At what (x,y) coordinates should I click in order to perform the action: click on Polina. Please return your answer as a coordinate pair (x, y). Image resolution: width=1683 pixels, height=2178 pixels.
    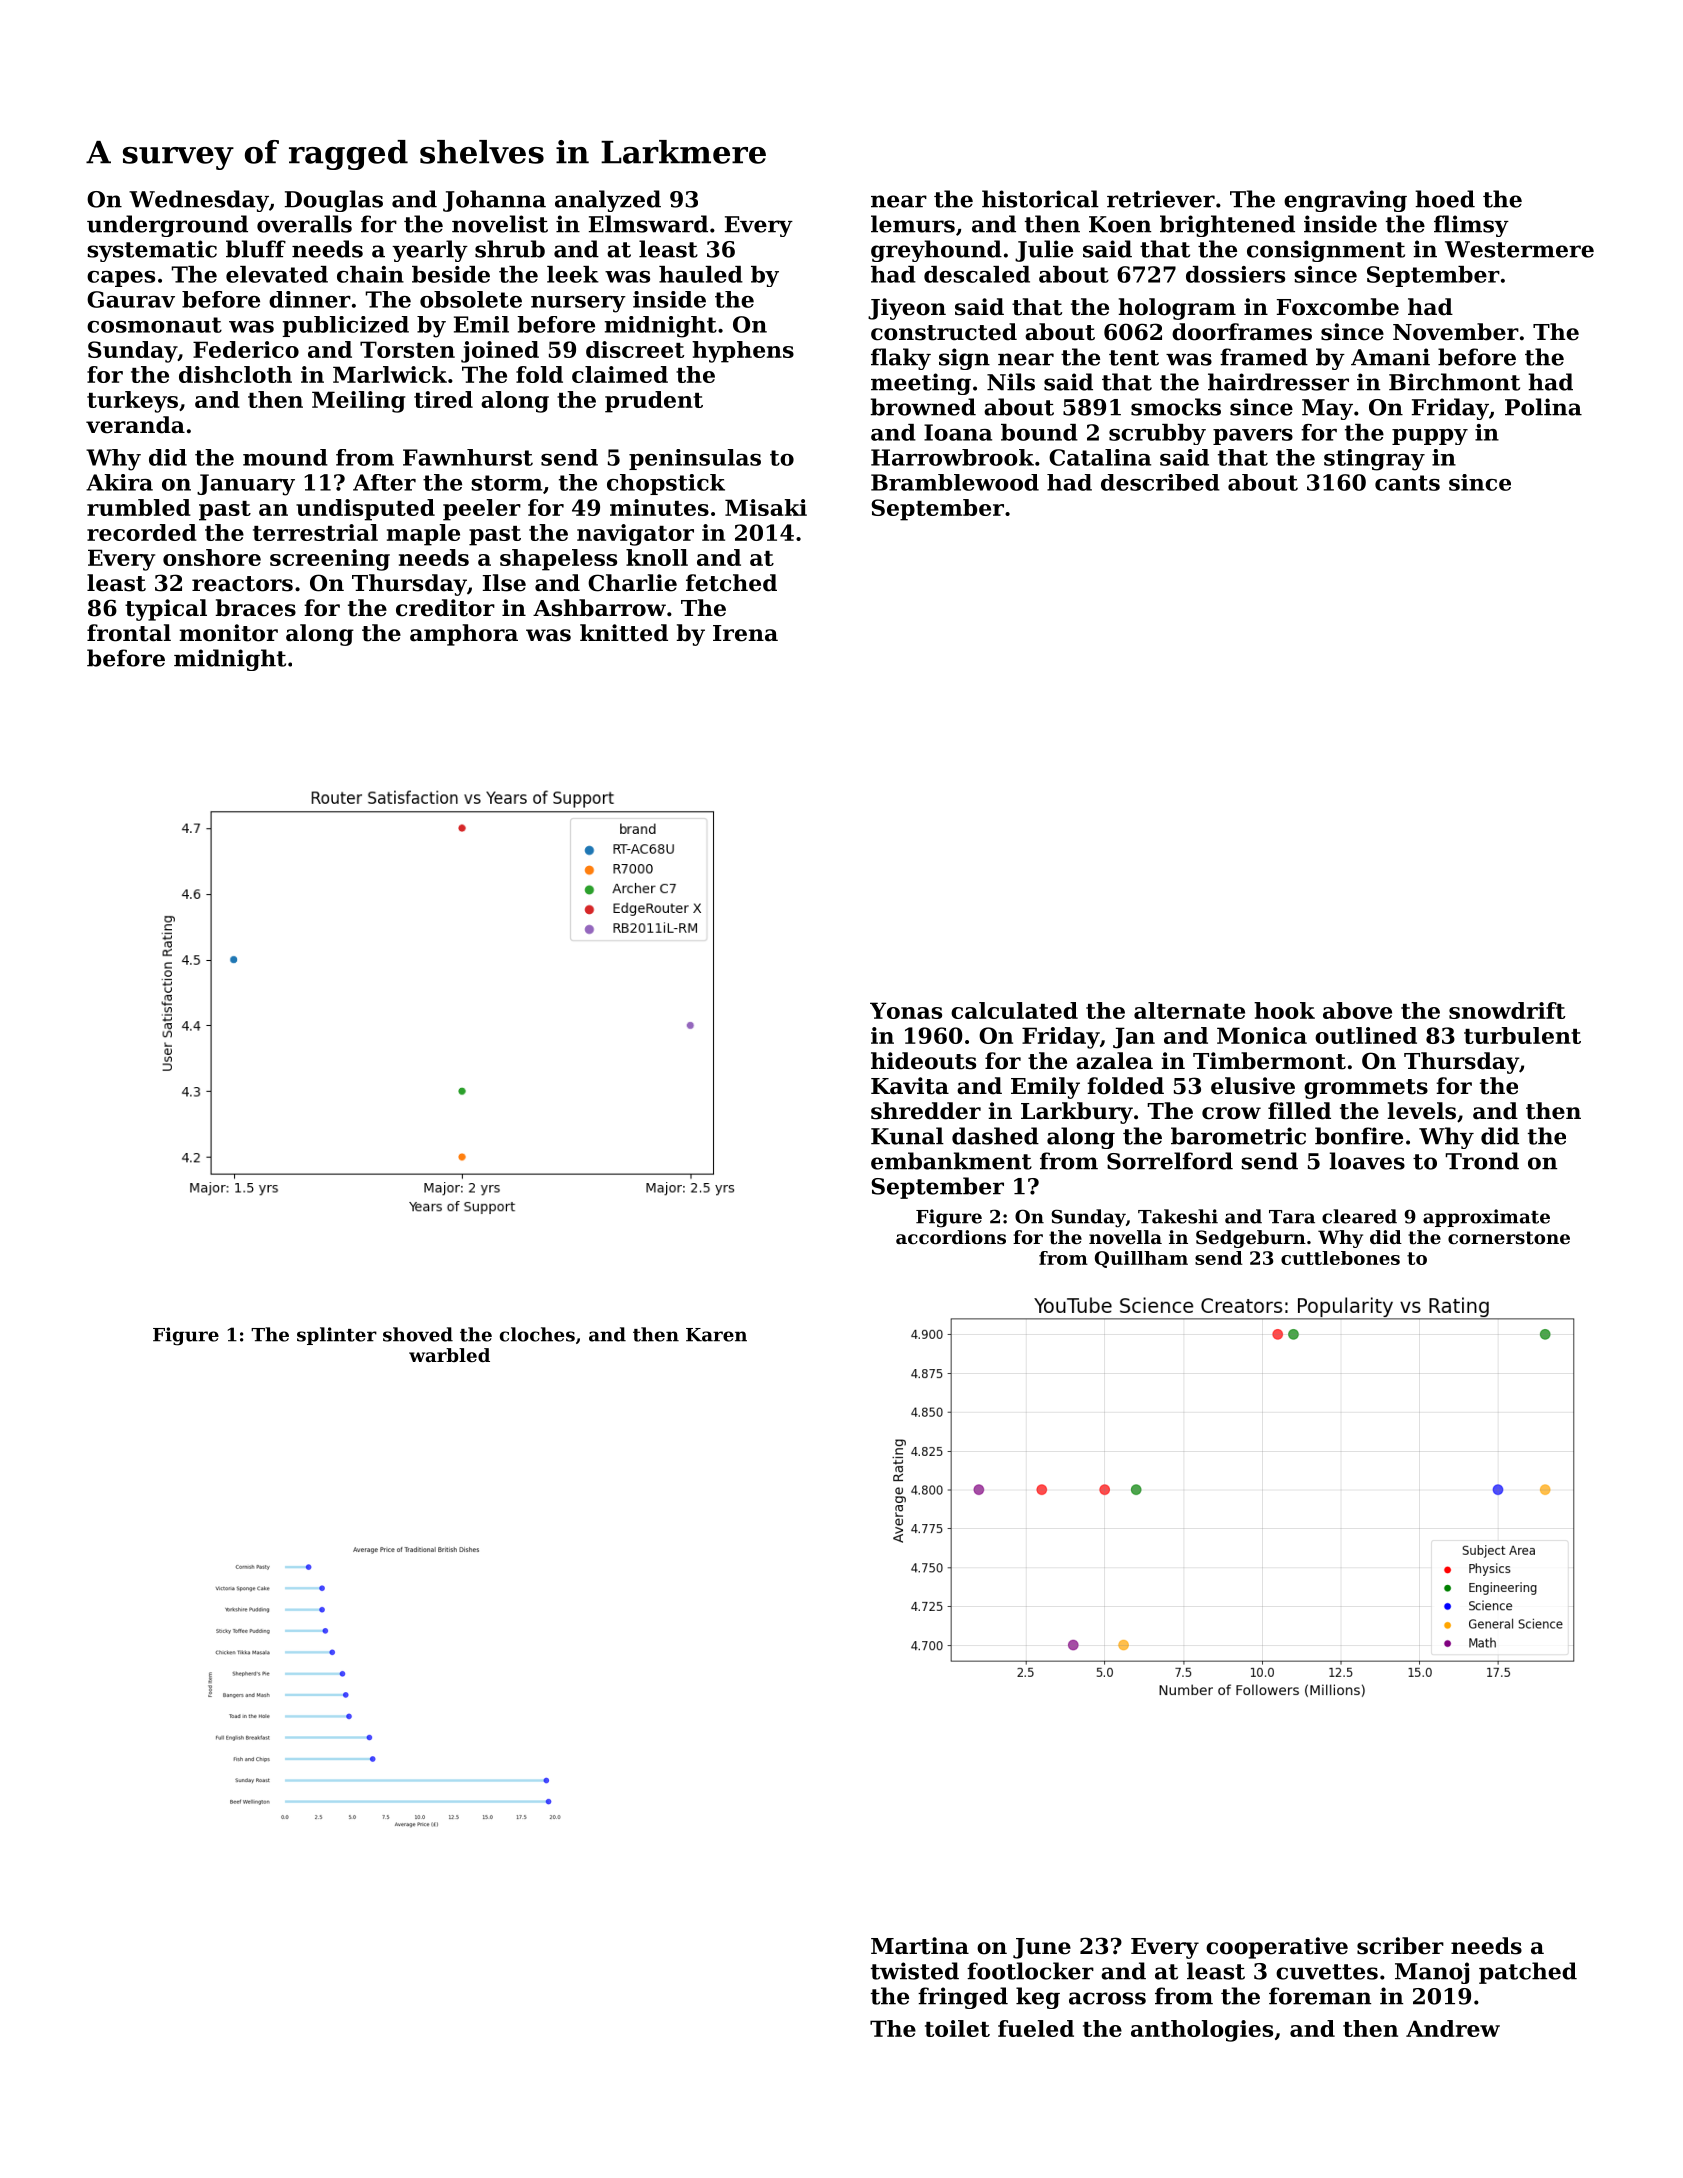
    Looking at the image, I should click on (1543, 407).
